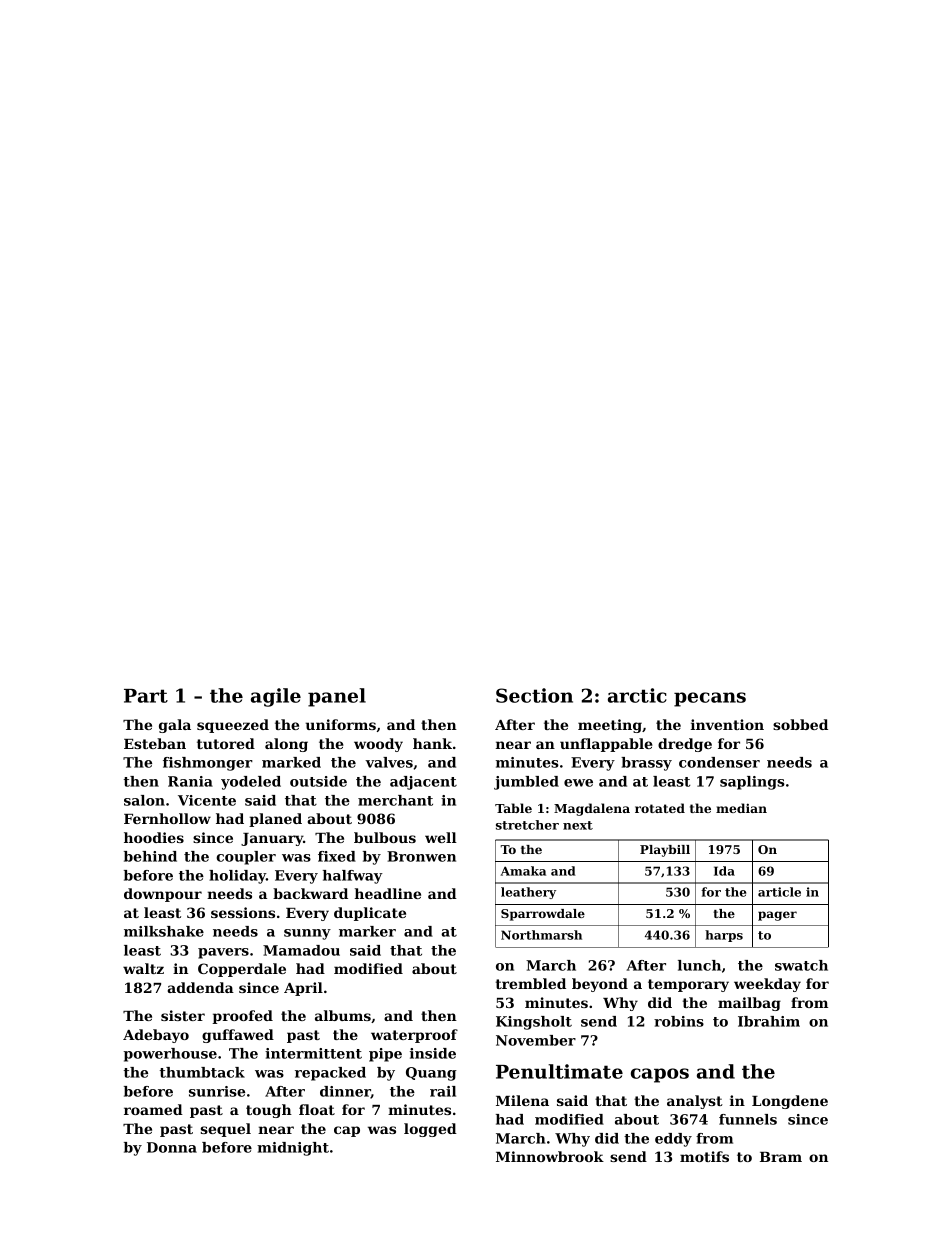  I want to click on Ibrahim, so click(769, 1021).
